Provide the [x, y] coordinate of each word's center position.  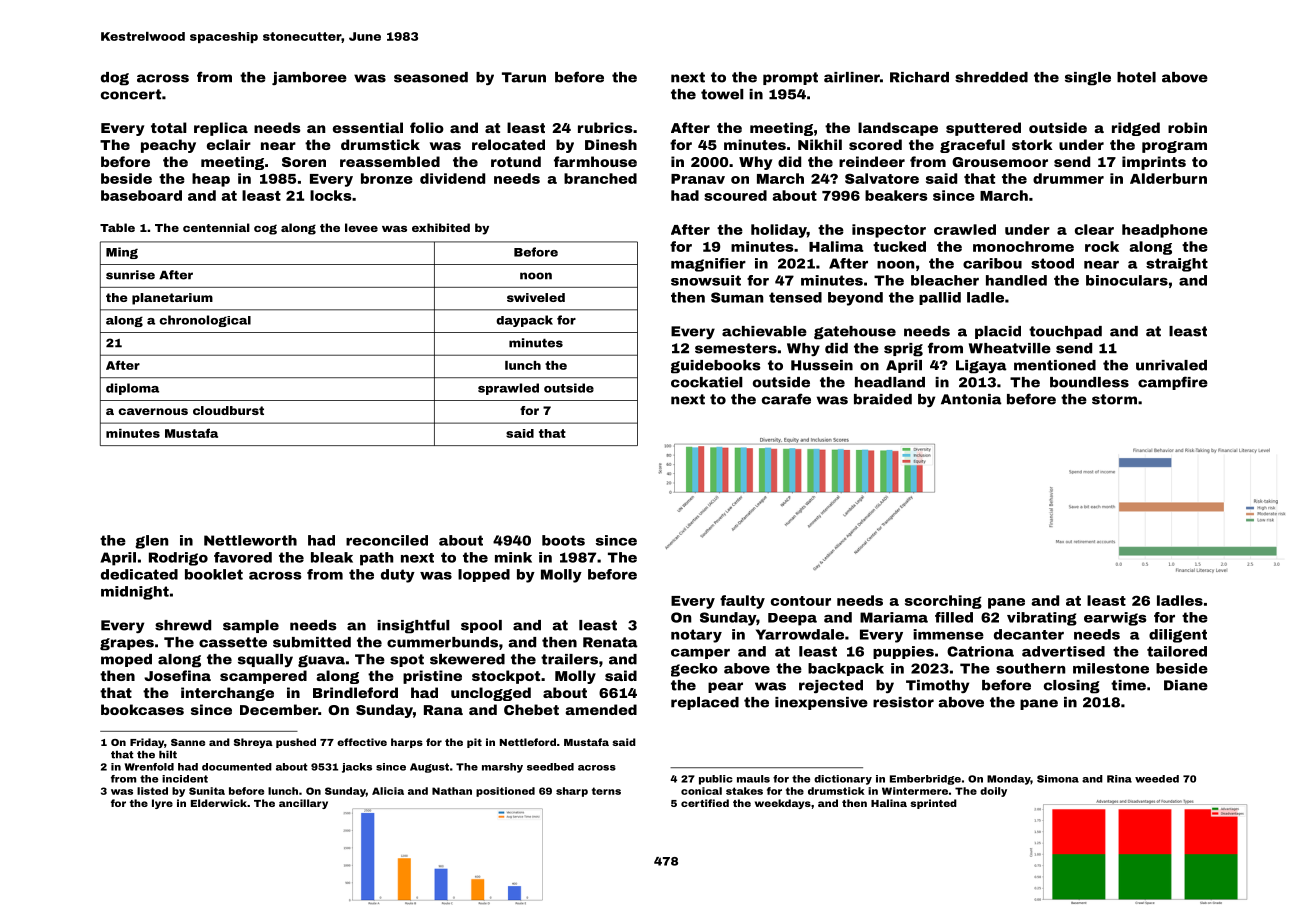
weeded [1157, 779]
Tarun [524, 77]
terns [606, 791]
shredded [991, 77]
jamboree [309, 78]
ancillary [303, 804]
